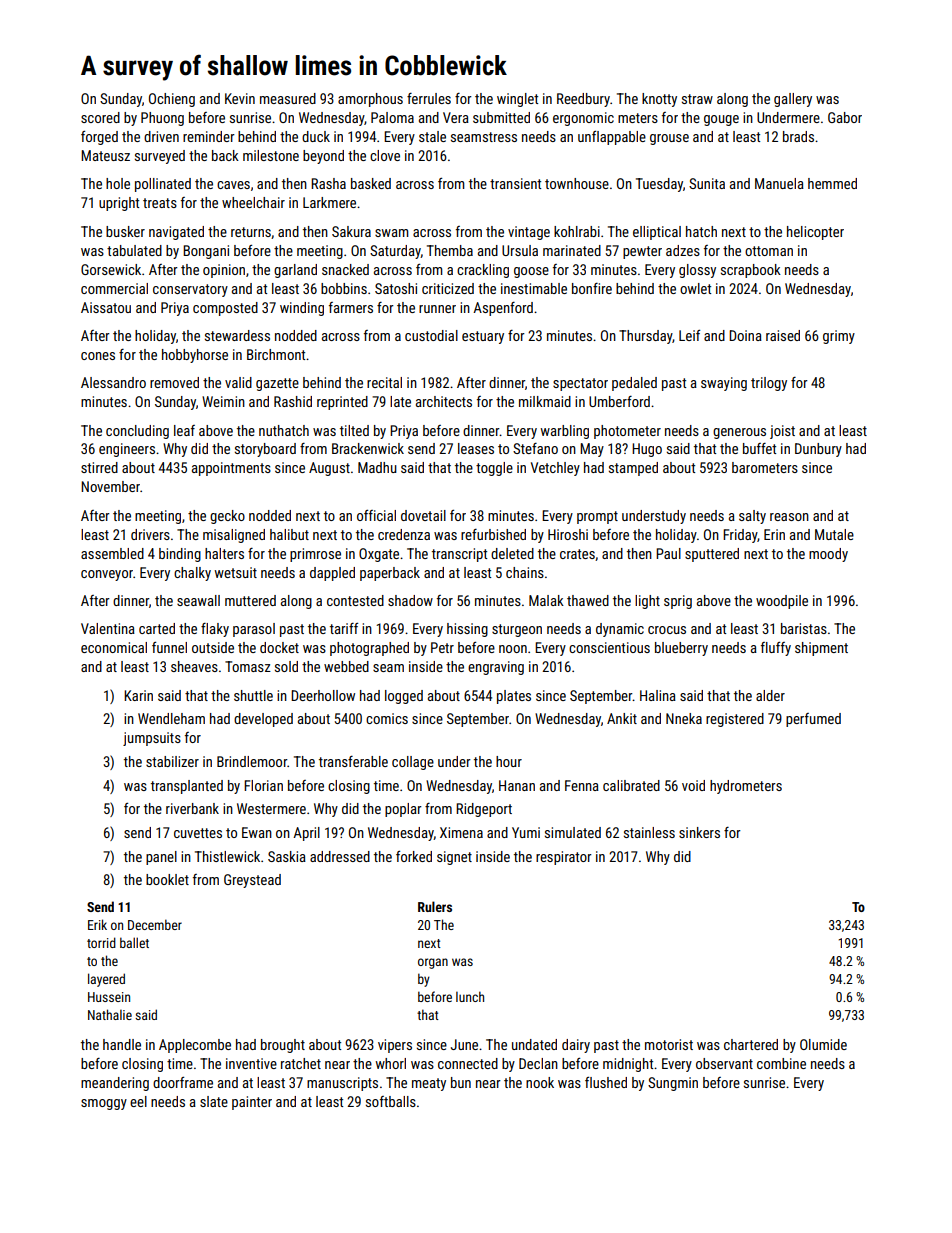 The image size is (952, 1233). Describe the element at coordinates (534, 288) in the screenshot. I see `inestimable` at that location.
